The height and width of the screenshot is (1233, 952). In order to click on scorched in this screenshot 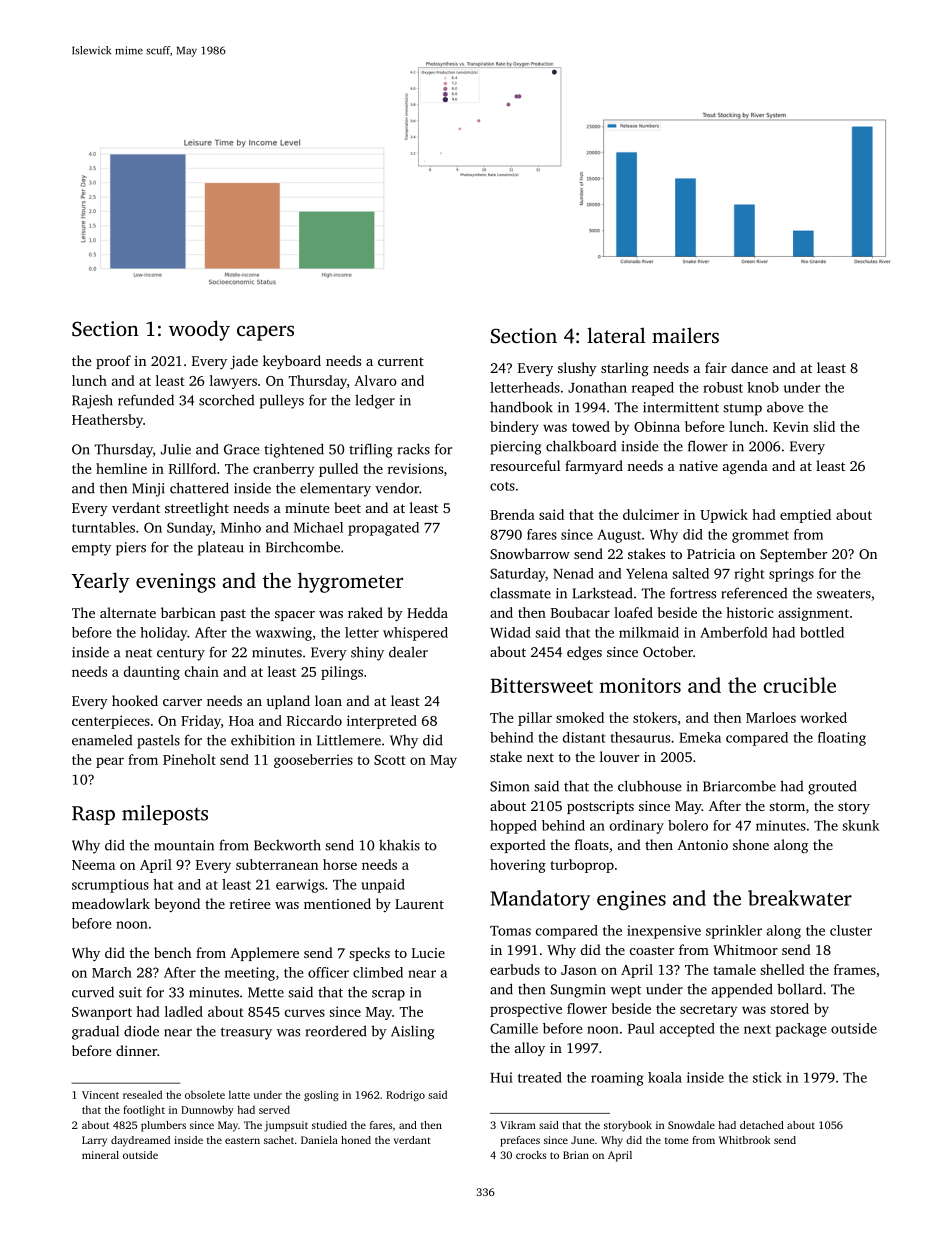, I will do `click(226, 400)`.
